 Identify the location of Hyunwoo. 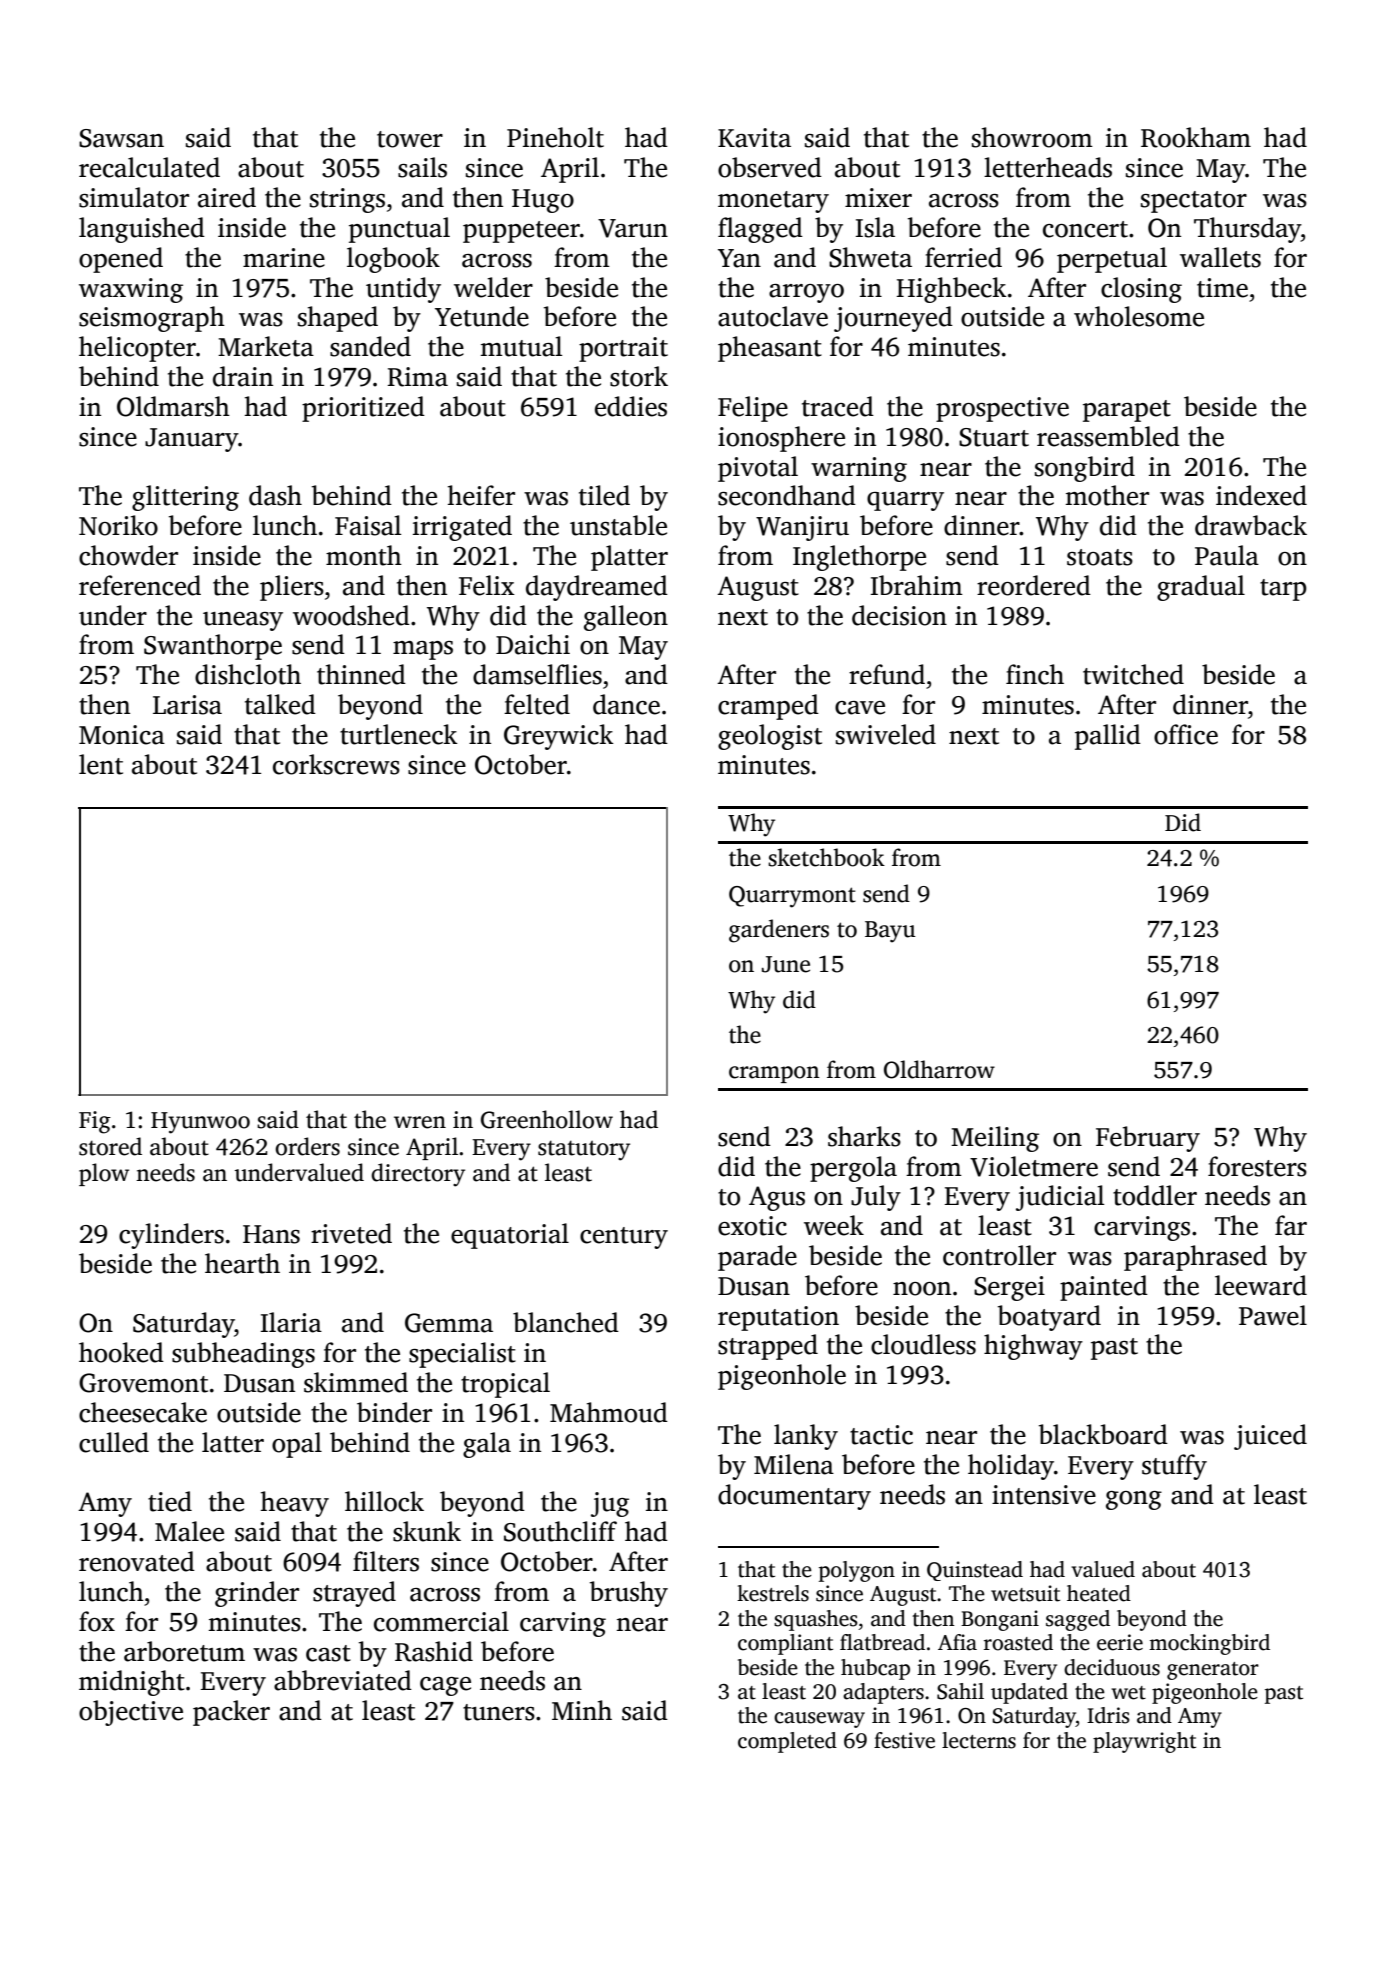
(200, 1123).
